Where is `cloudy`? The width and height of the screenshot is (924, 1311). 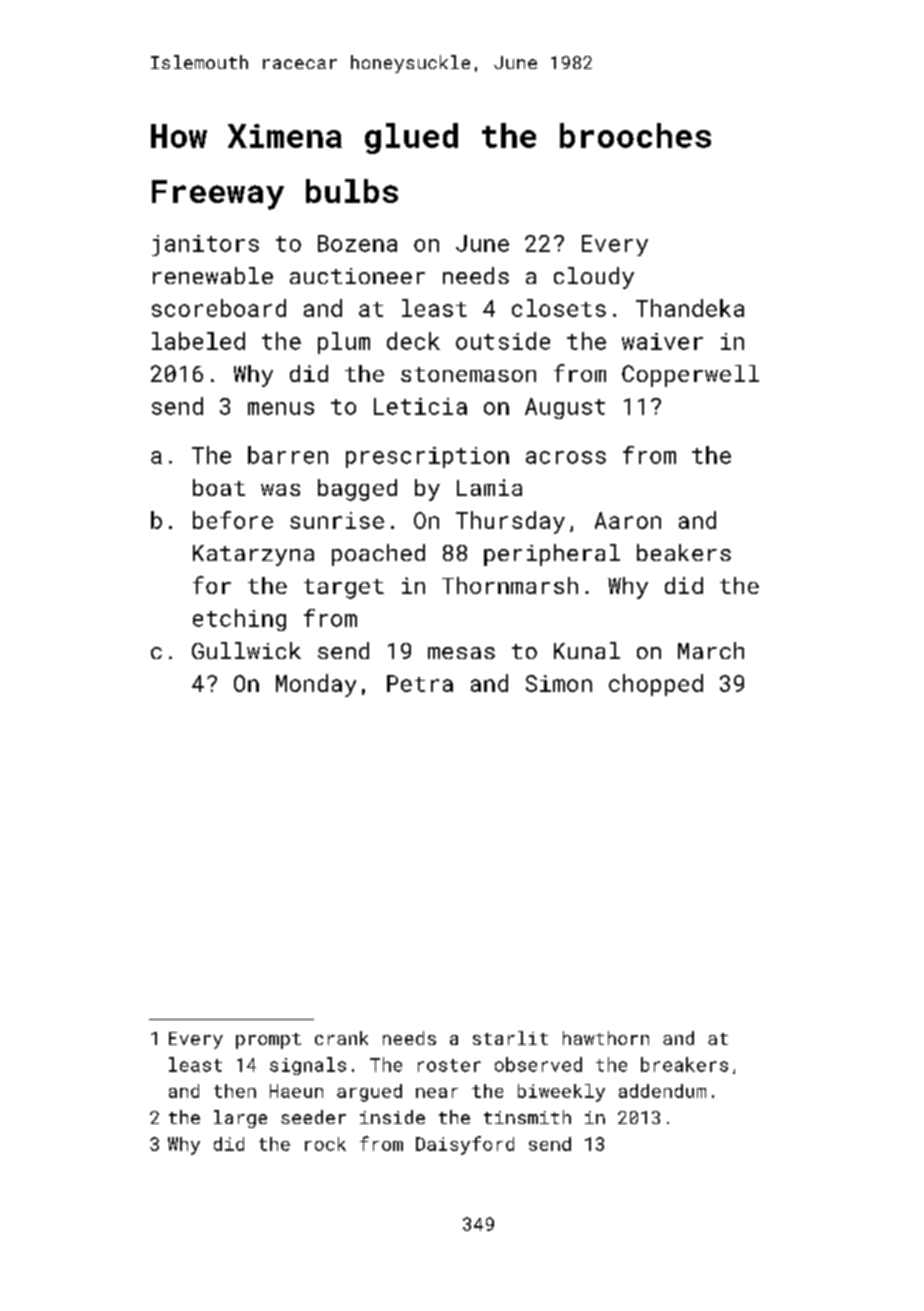 cloudy is located at coordinates (594, 278).
